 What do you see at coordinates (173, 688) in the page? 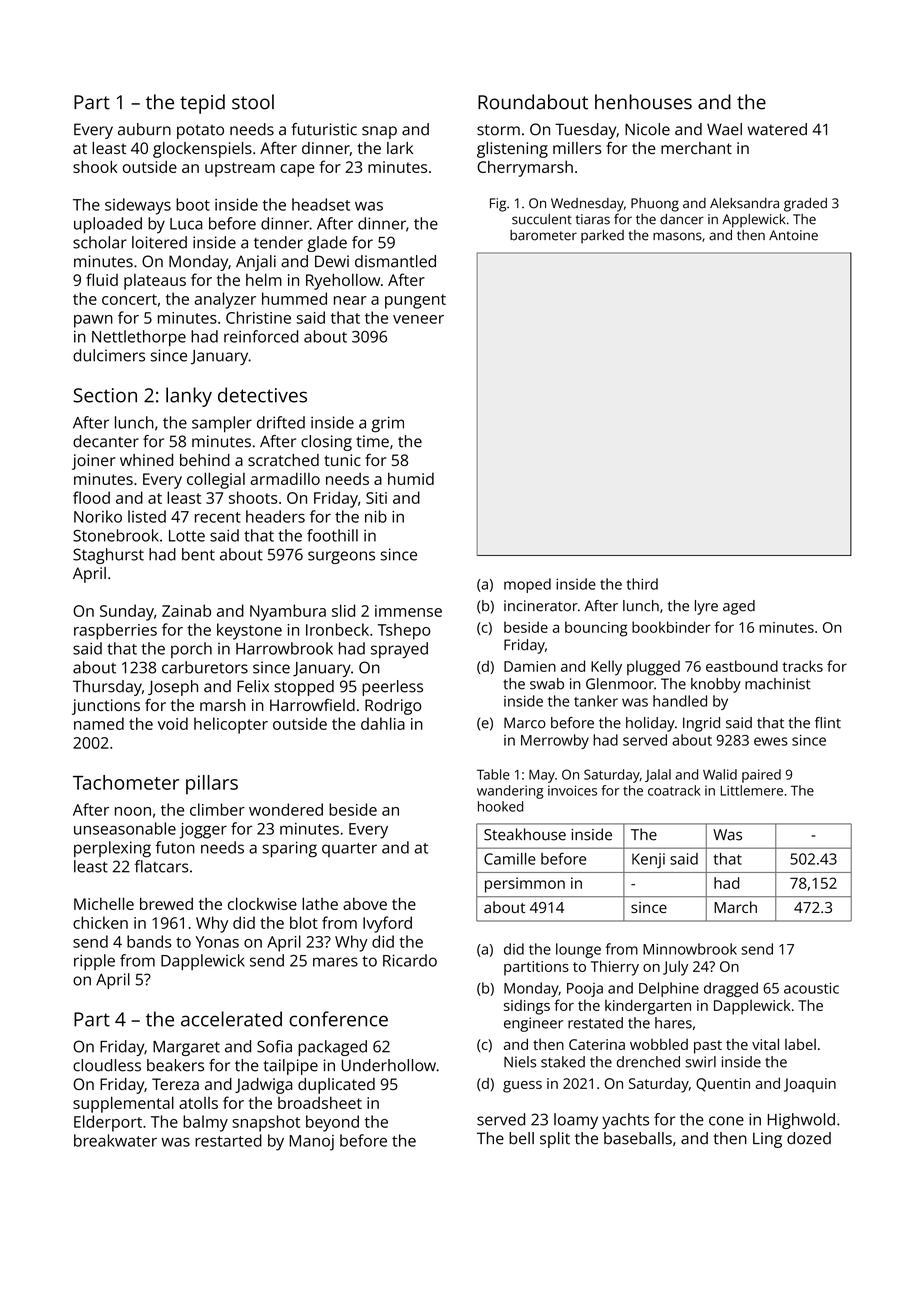
I see `Joseph` at bounding box center [173, 688].
